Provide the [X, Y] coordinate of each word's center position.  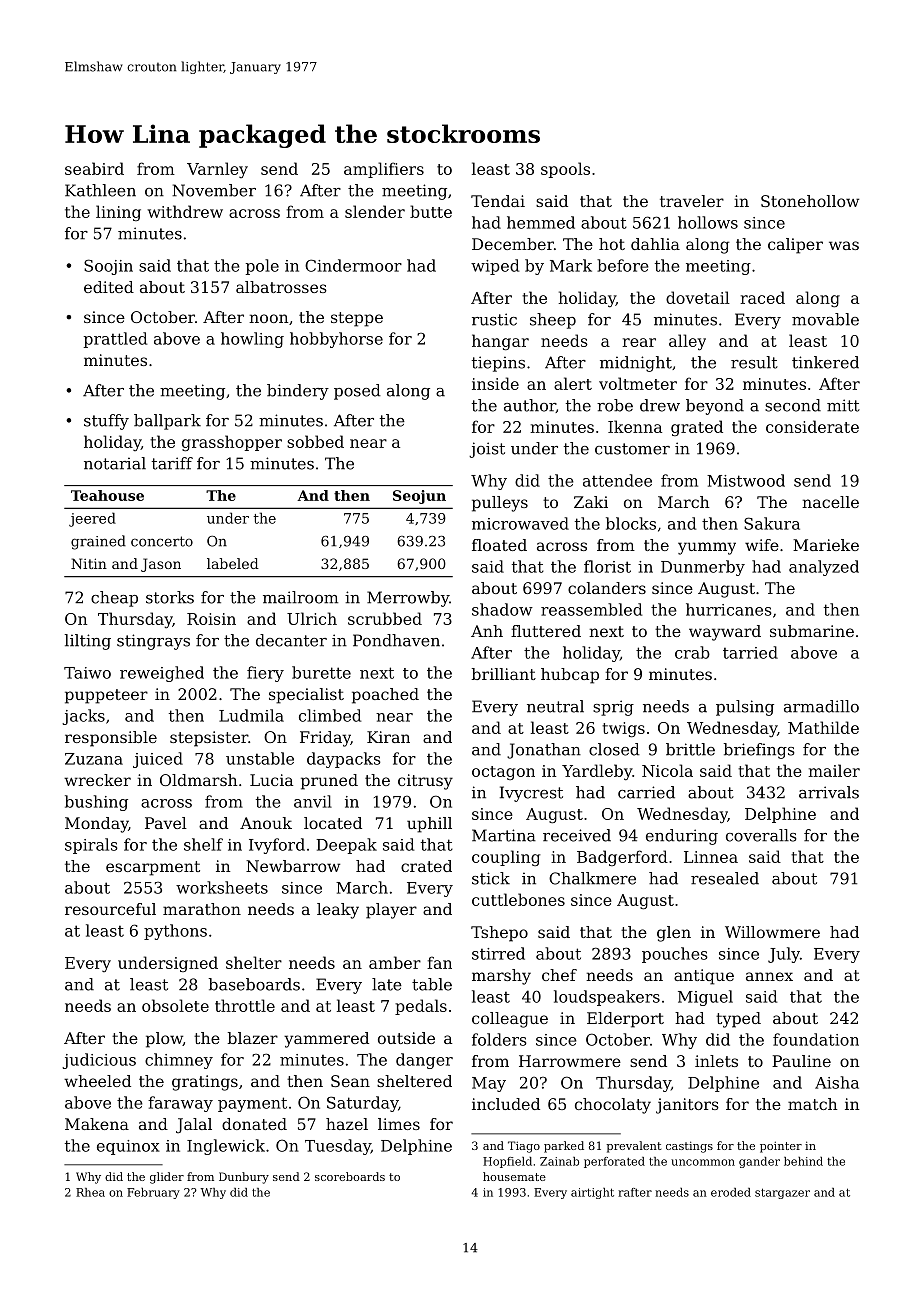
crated [426, 866]
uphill [429, 825]
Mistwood [746, 480]
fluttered [546, 631]
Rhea [90, 1192]
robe [615, 405]
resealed [725, 878]
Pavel [166, 823]
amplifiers [384, 170]
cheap [114, 599]
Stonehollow [810, 201]
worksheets [222, 887]
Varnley [217, 170]
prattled [115, 340]
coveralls [761, 835]
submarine [812, 631]
